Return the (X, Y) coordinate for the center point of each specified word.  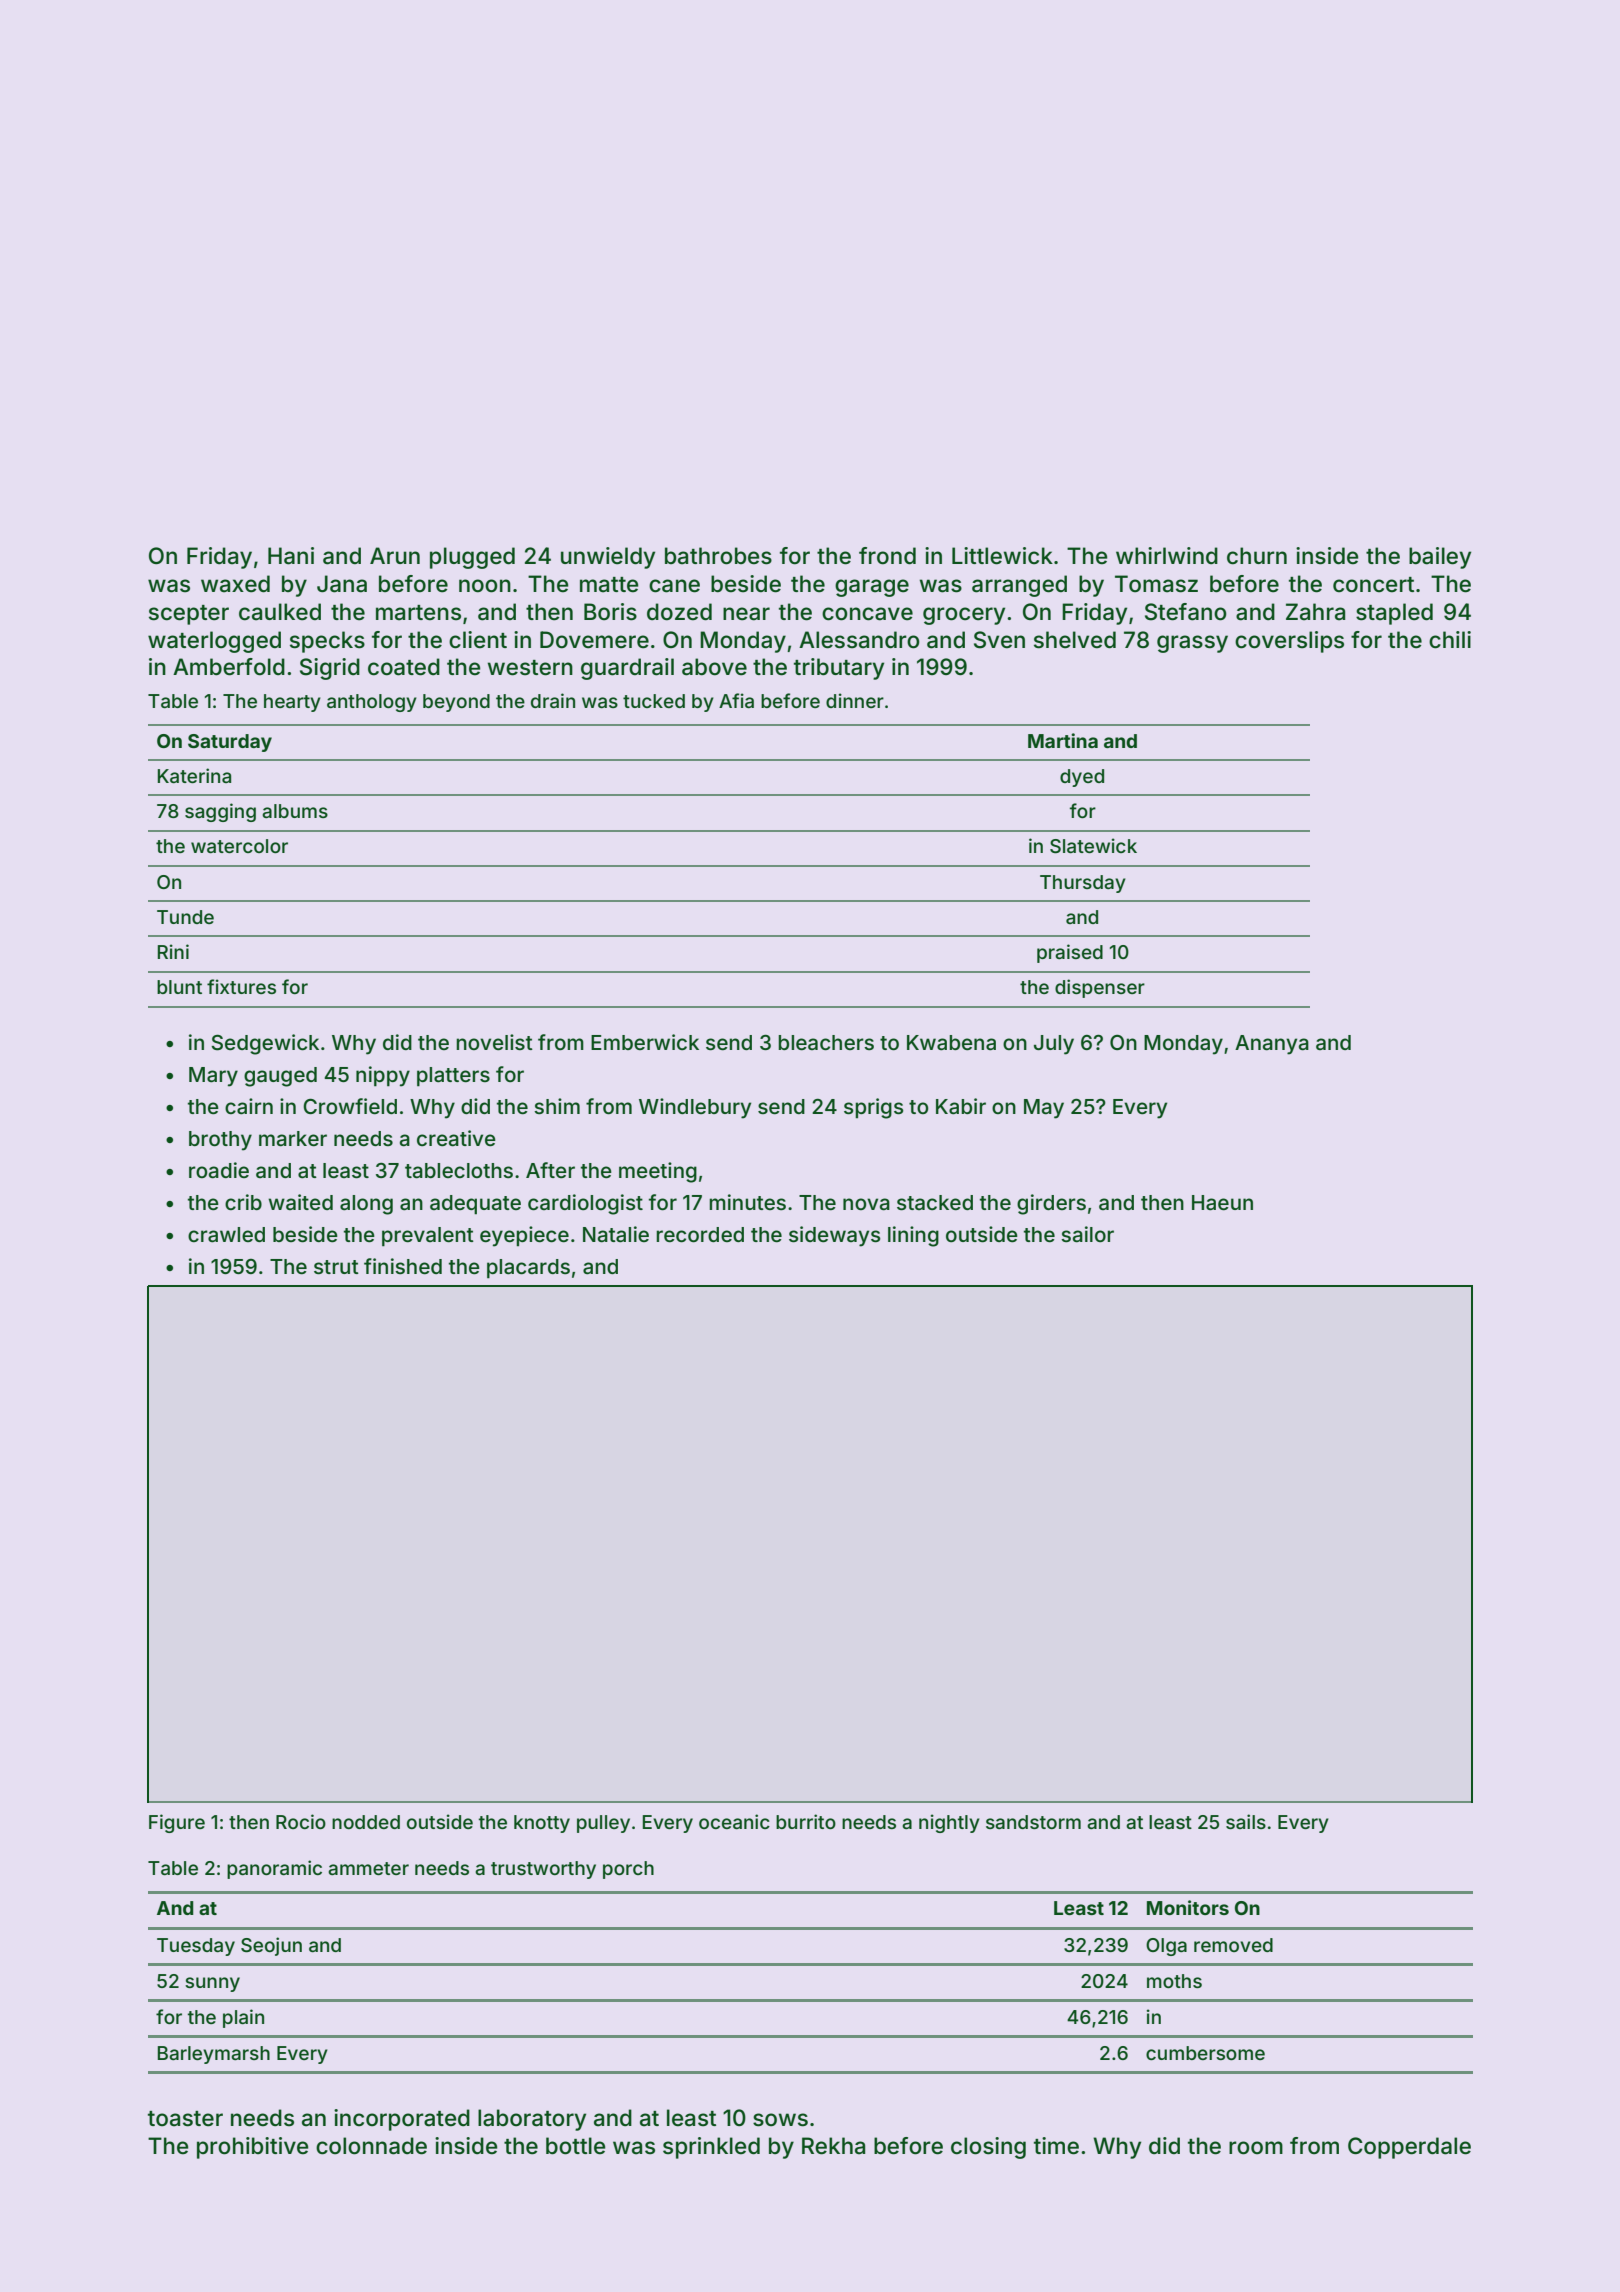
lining (913, 1236)
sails (1246, 1821)
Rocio (301, 1821)
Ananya (1272, 1045)
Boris (610, 612)
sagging (220, 812)
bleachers (826, 1042)
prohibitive (253, 2148)
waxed (235, 584)
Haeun (1222, 1203)
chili (1450, 640)
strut (336, 1267)
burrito (806, 1821)
